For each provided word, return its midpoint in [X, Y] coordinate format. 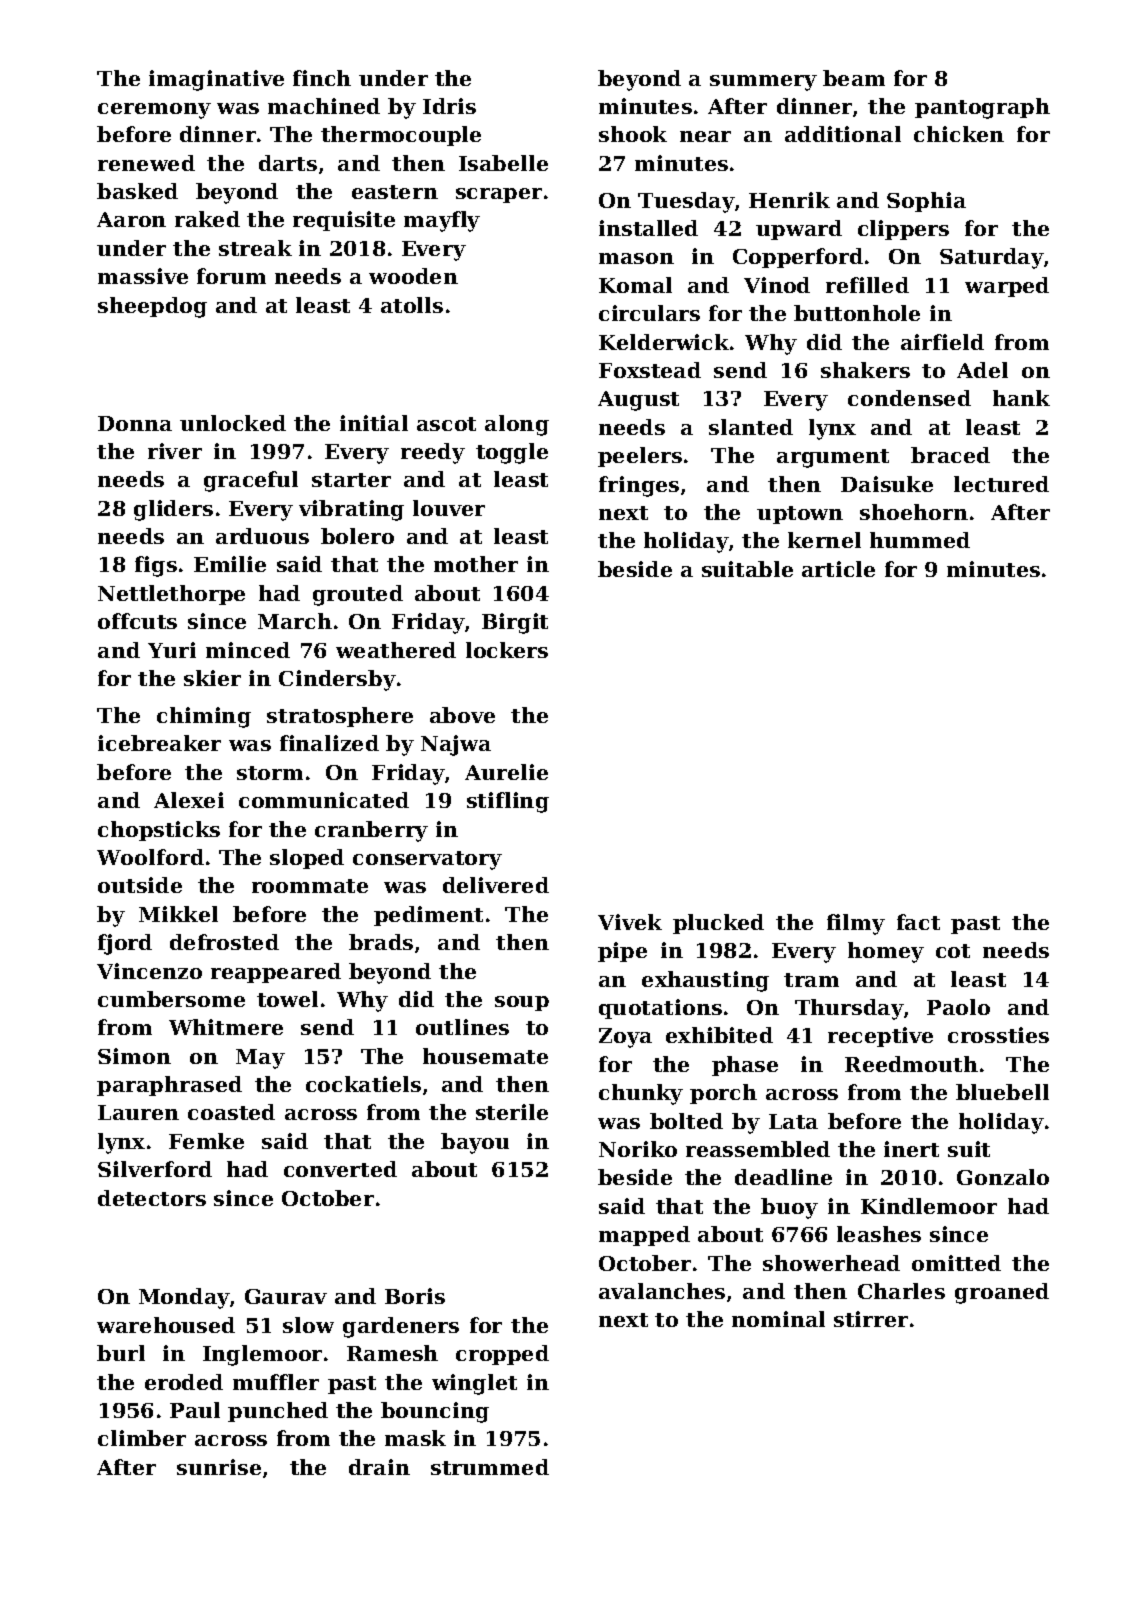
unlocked [233, 423]
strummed [490, 1467]
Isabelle [503, 163]
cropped [502, 1355]
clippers [903, 230]
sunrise [219, 1467]
